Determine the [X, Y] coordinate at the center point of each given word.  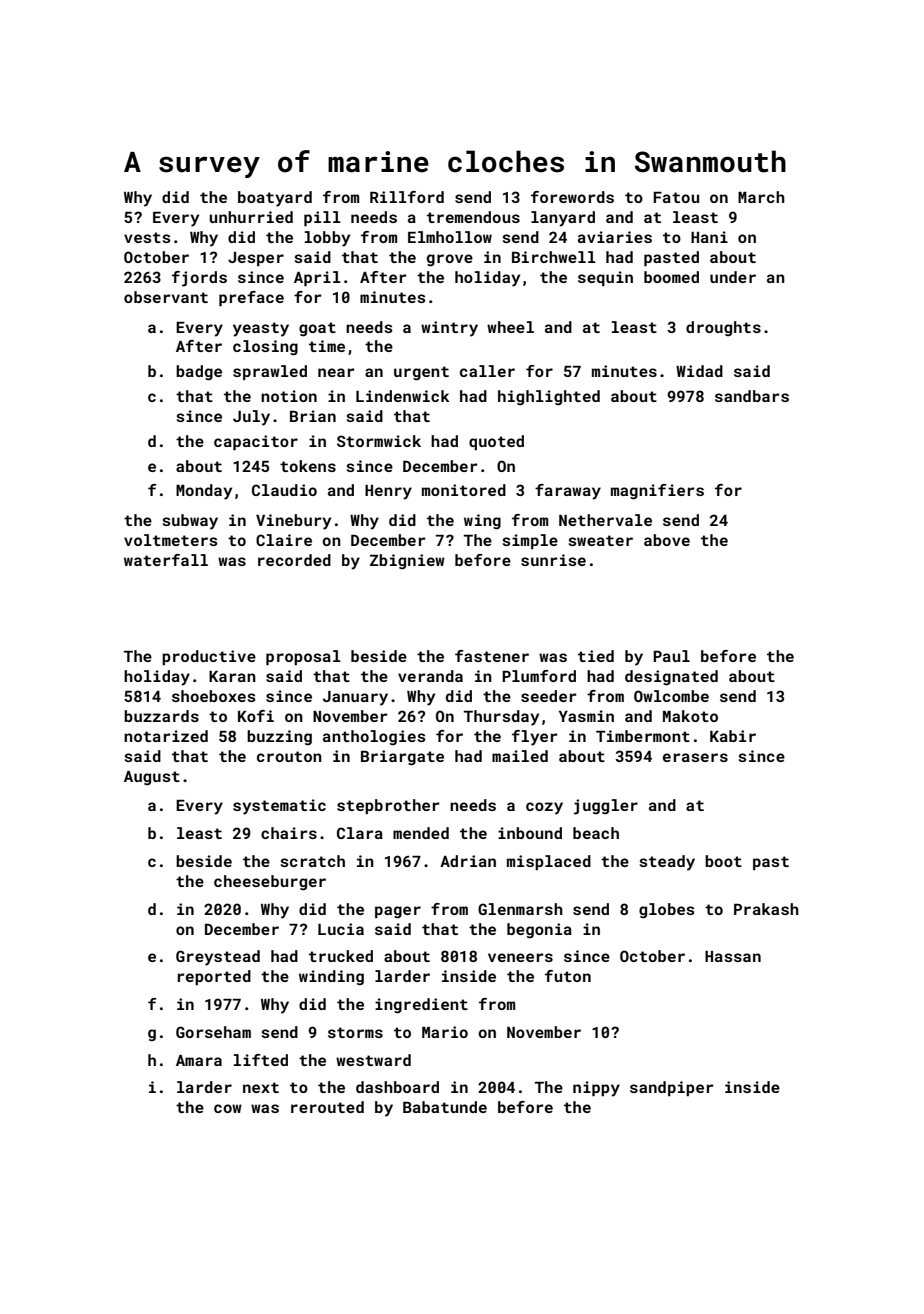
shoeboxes [214, 696]
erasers [695, 757]
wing [482, 522]
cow [228, 1108]
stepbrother [388, 806]
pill [322, 218]
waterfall [166, 560]
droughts [723, 329]
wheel [510, 327]
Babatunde [445, 1107]
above [667, 540]
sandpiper [672, 1088]
